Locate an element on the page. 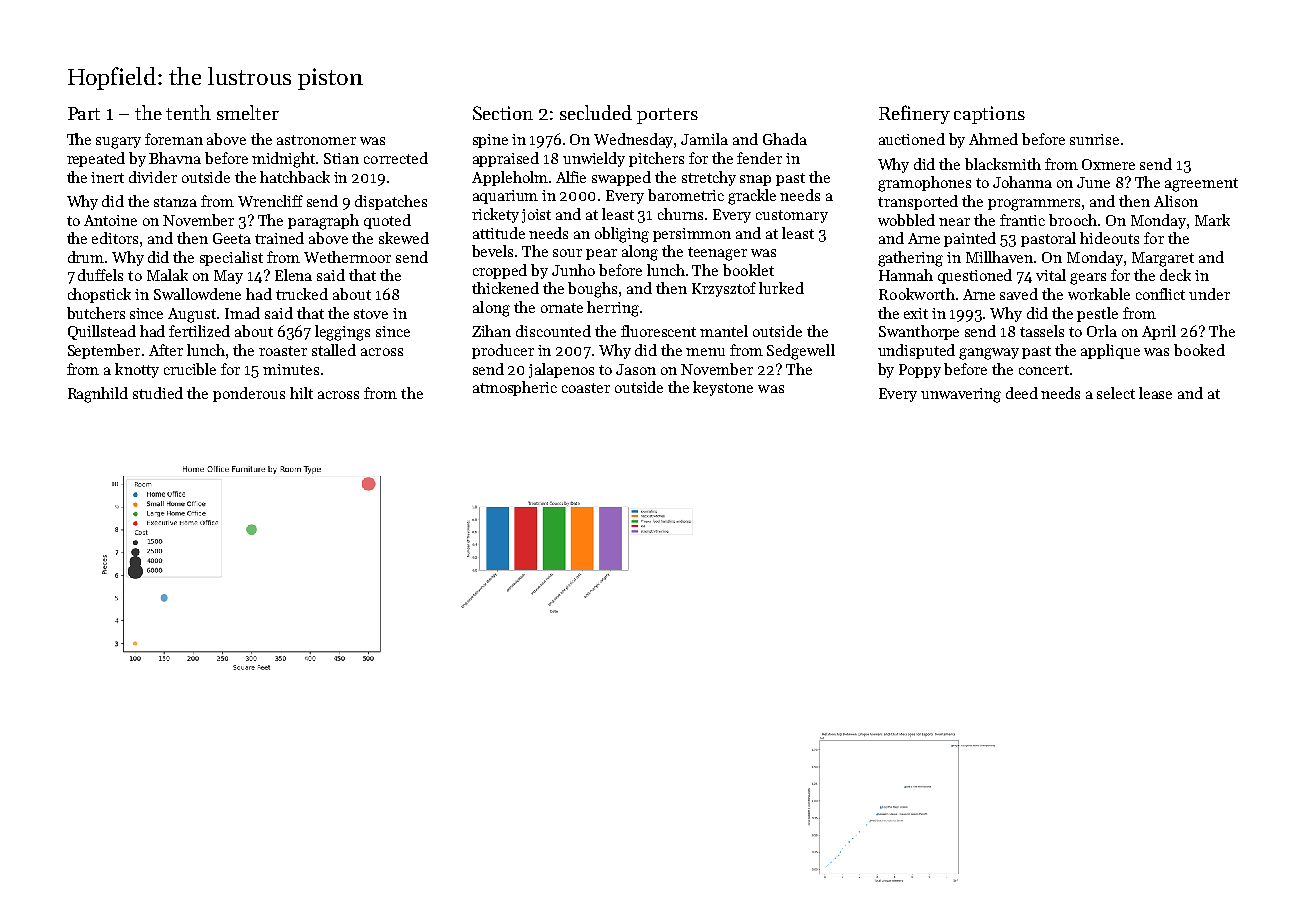 The width and height of the page is (1308, 924). porters is located at coordinates (667, 116).
